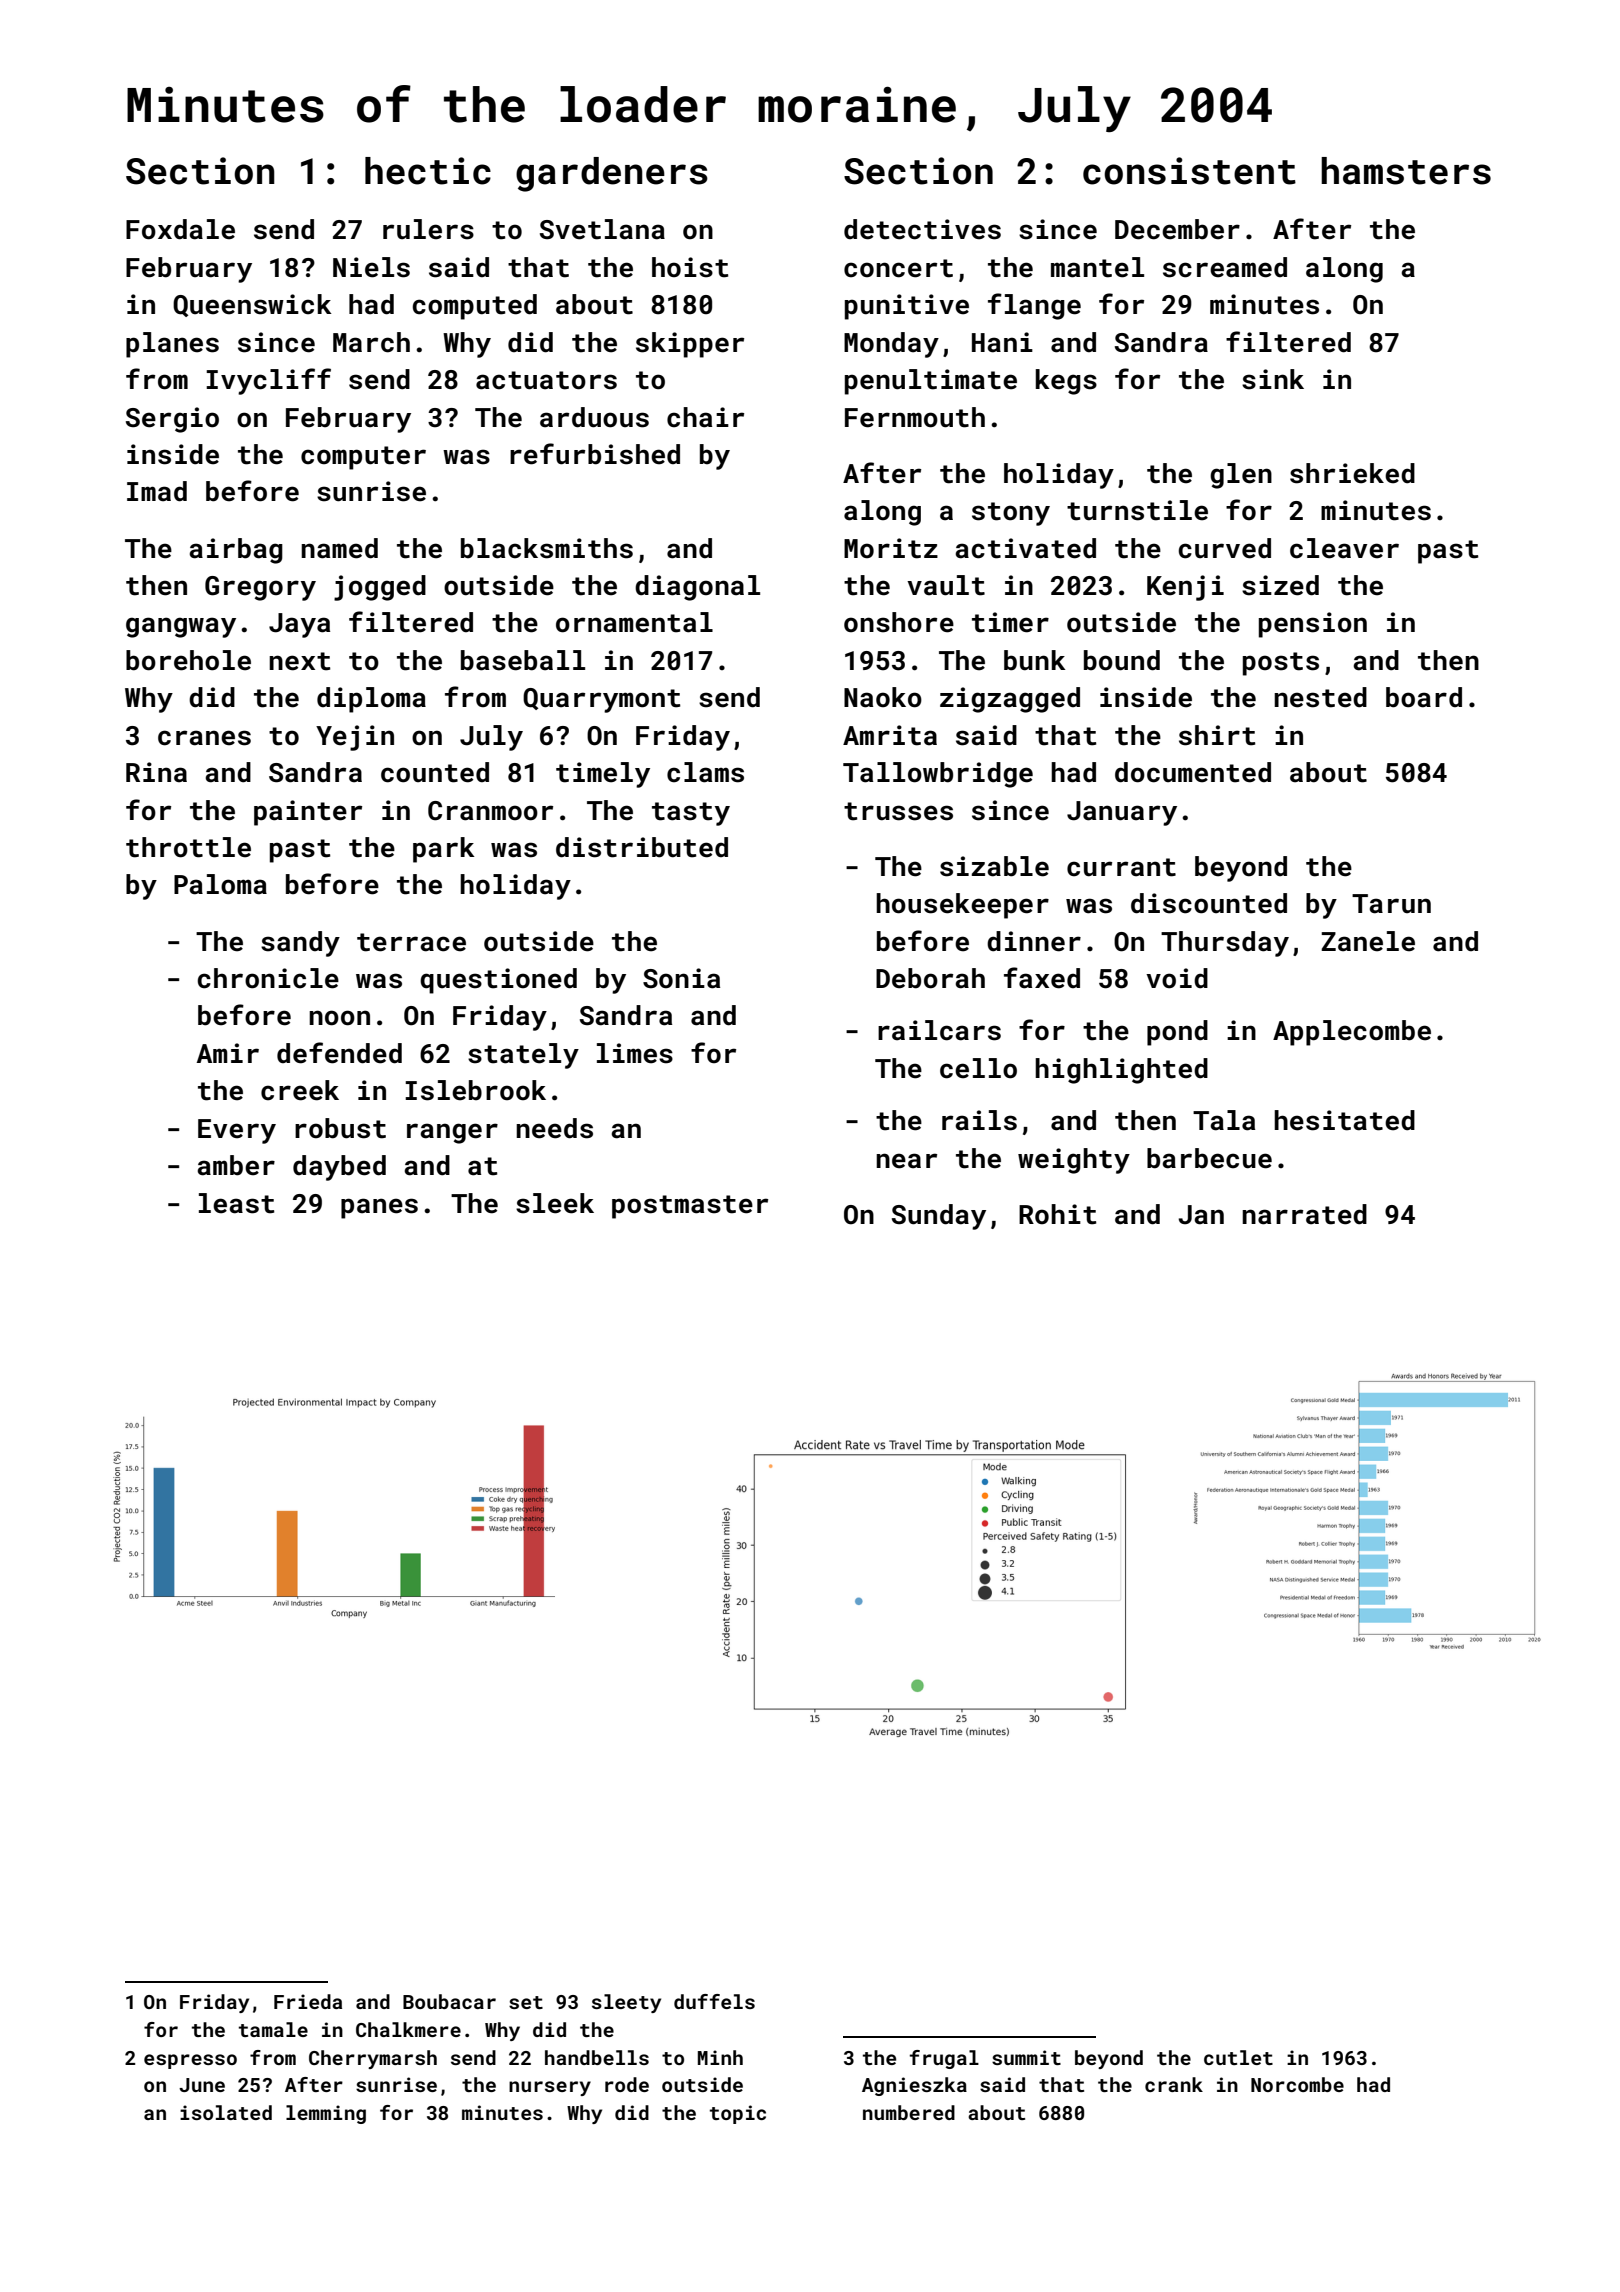 The height and width of the document is (2292, 1620). Describe the element at coordinates (690, 267) in the document. I see `hoist` at that location.
